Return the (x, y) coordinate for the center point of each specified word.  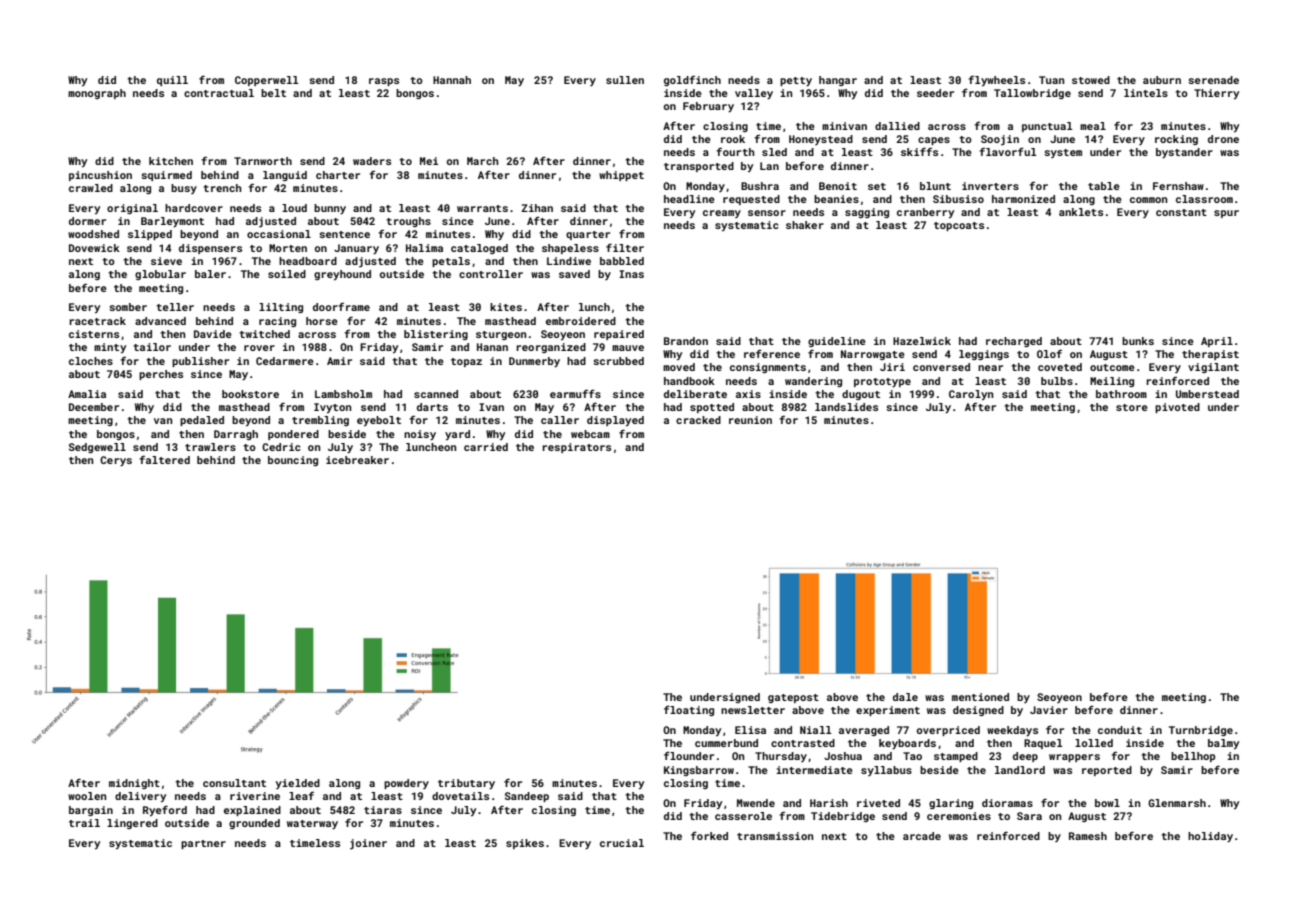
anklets (1081, 212)
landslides (846, 407)
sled (774, 152)
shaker (805, 225)
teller (175, 307)
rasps (384, 82)
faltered (164, 459)
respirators (576, 448)
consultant (234, 783)
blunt (935, 186)
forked (709, 836)
